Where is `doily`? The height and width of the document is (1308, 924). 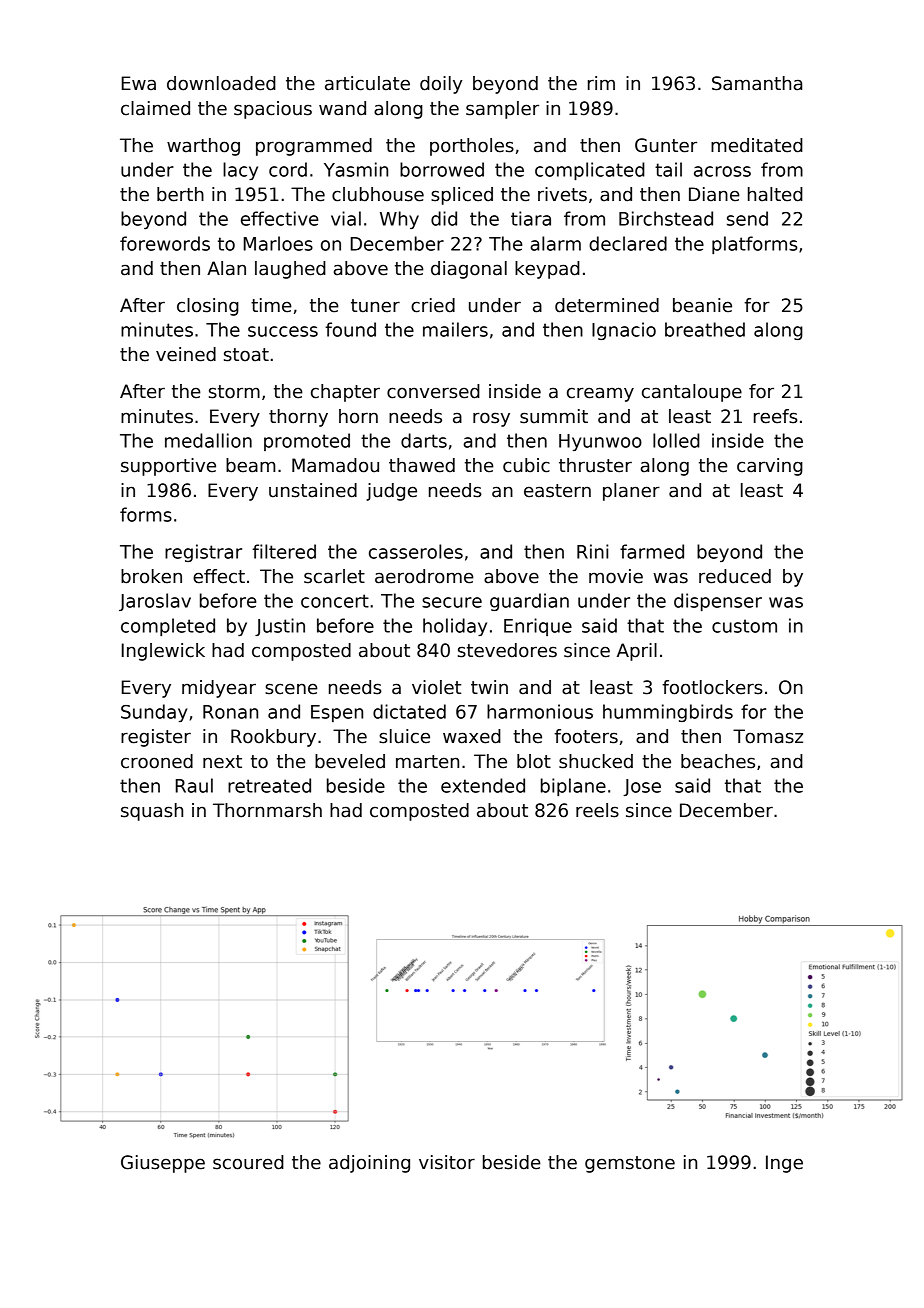 doily is located at coordinates (441, 85).
